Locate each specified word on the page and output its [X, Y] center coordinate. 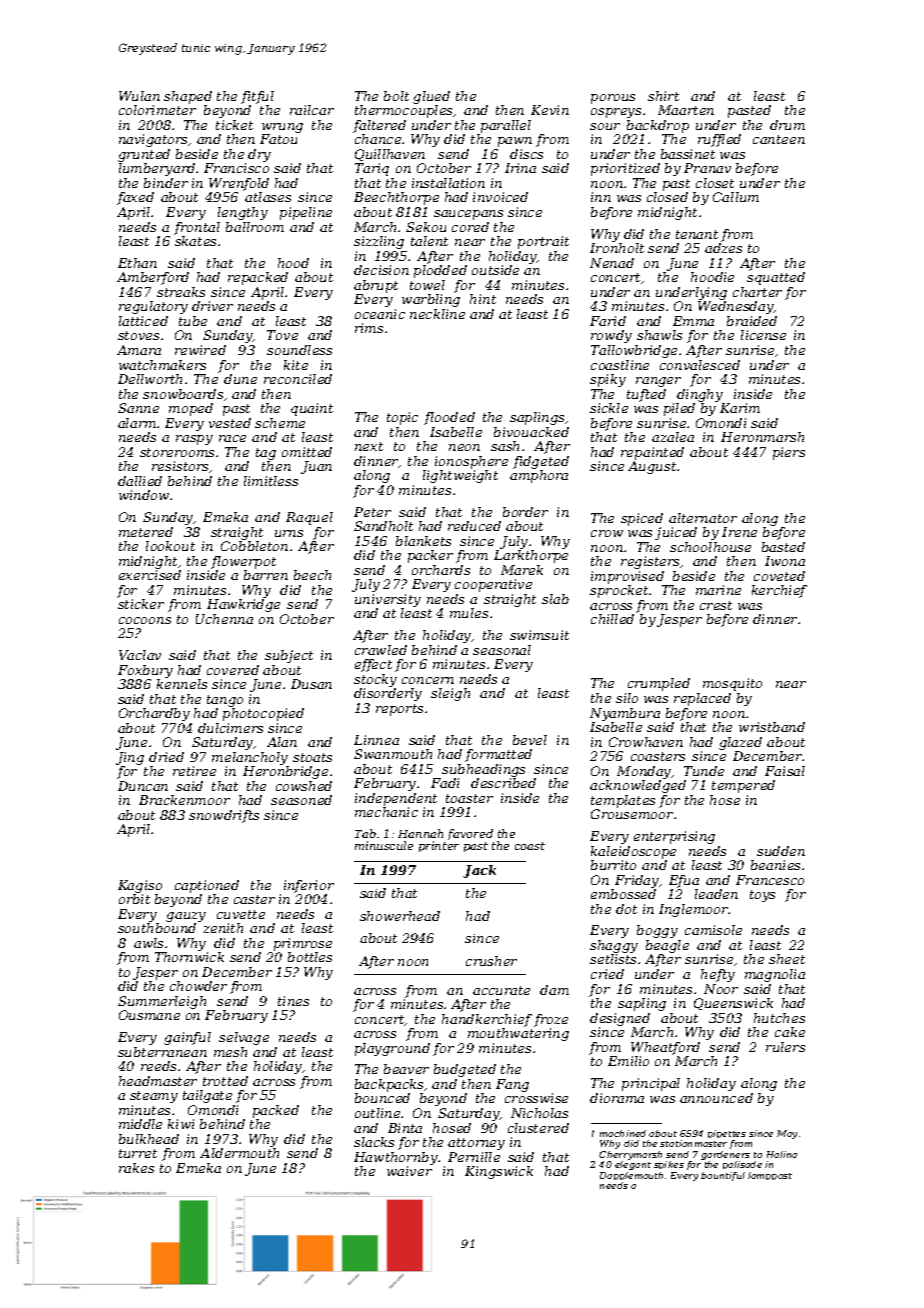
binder [166, 183]
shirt [663, 96]
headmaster [158, 1081]
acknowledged [638, 786]
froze [551, 1020]
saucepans [468, 215]
